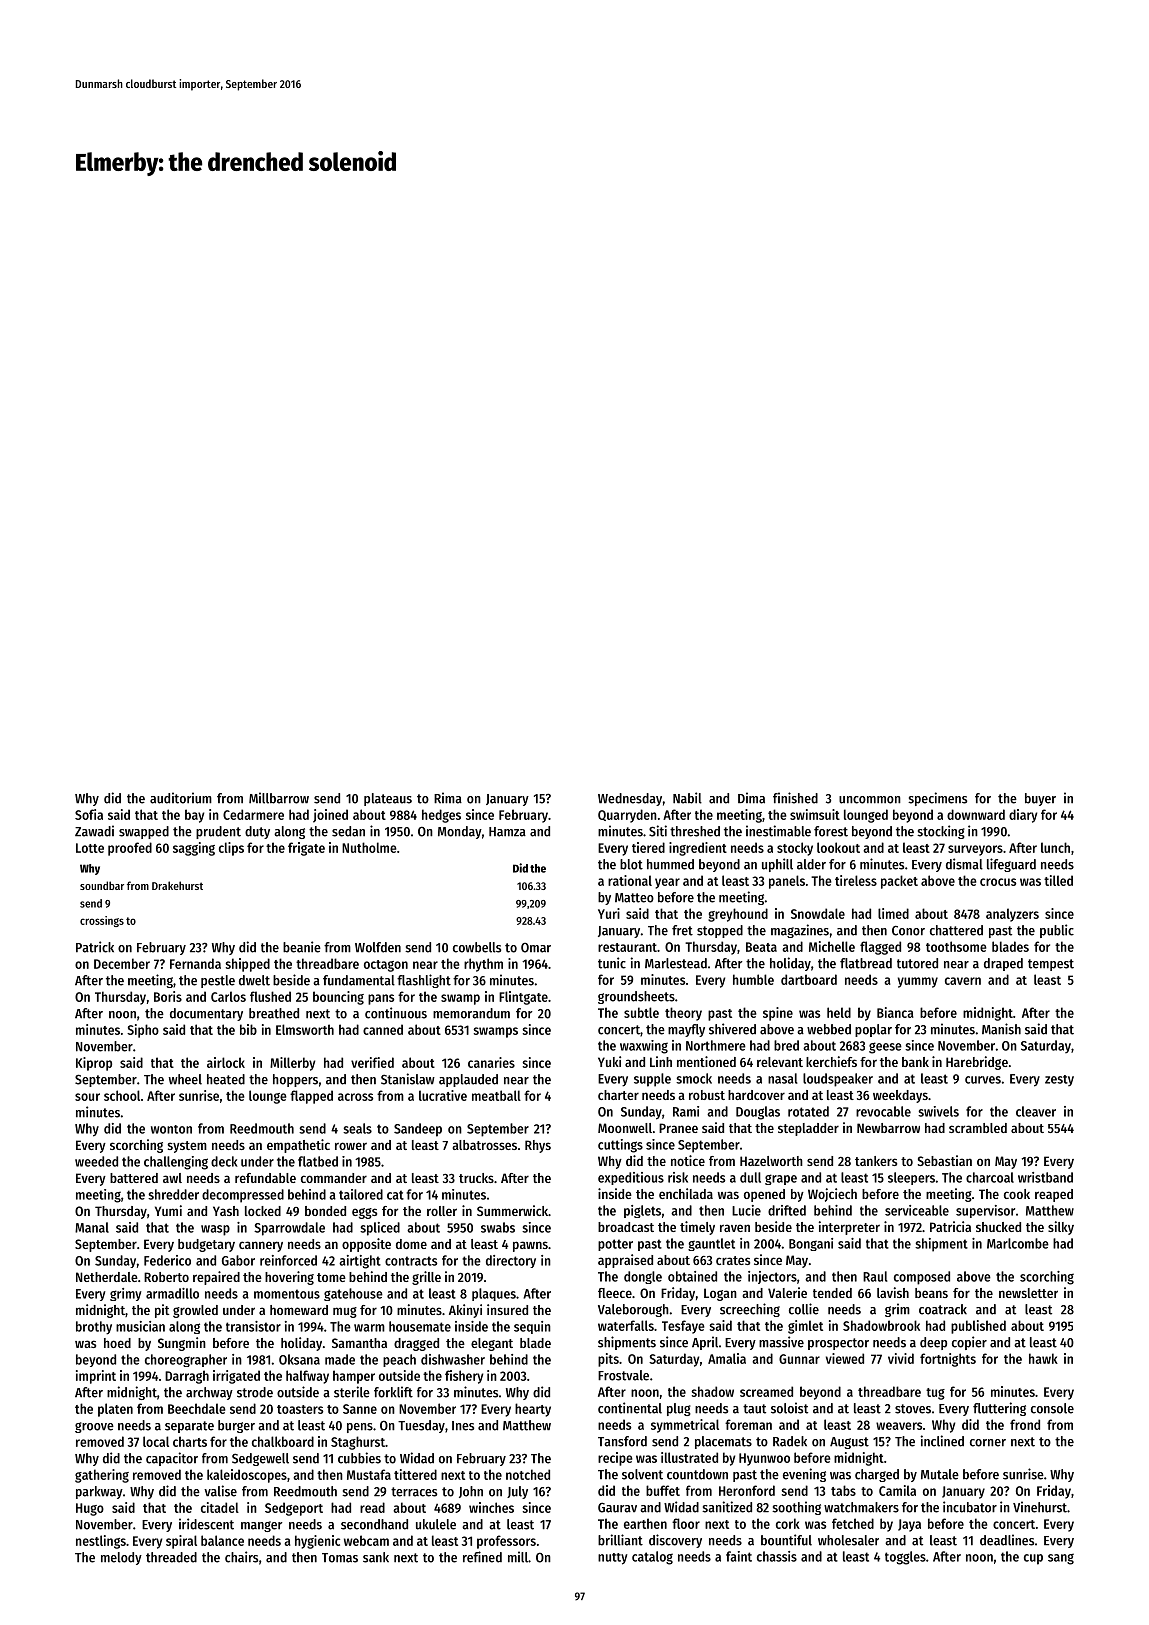 This screenshot has height=1625, width=1149. I want to click on finished, so click(795, 798).
